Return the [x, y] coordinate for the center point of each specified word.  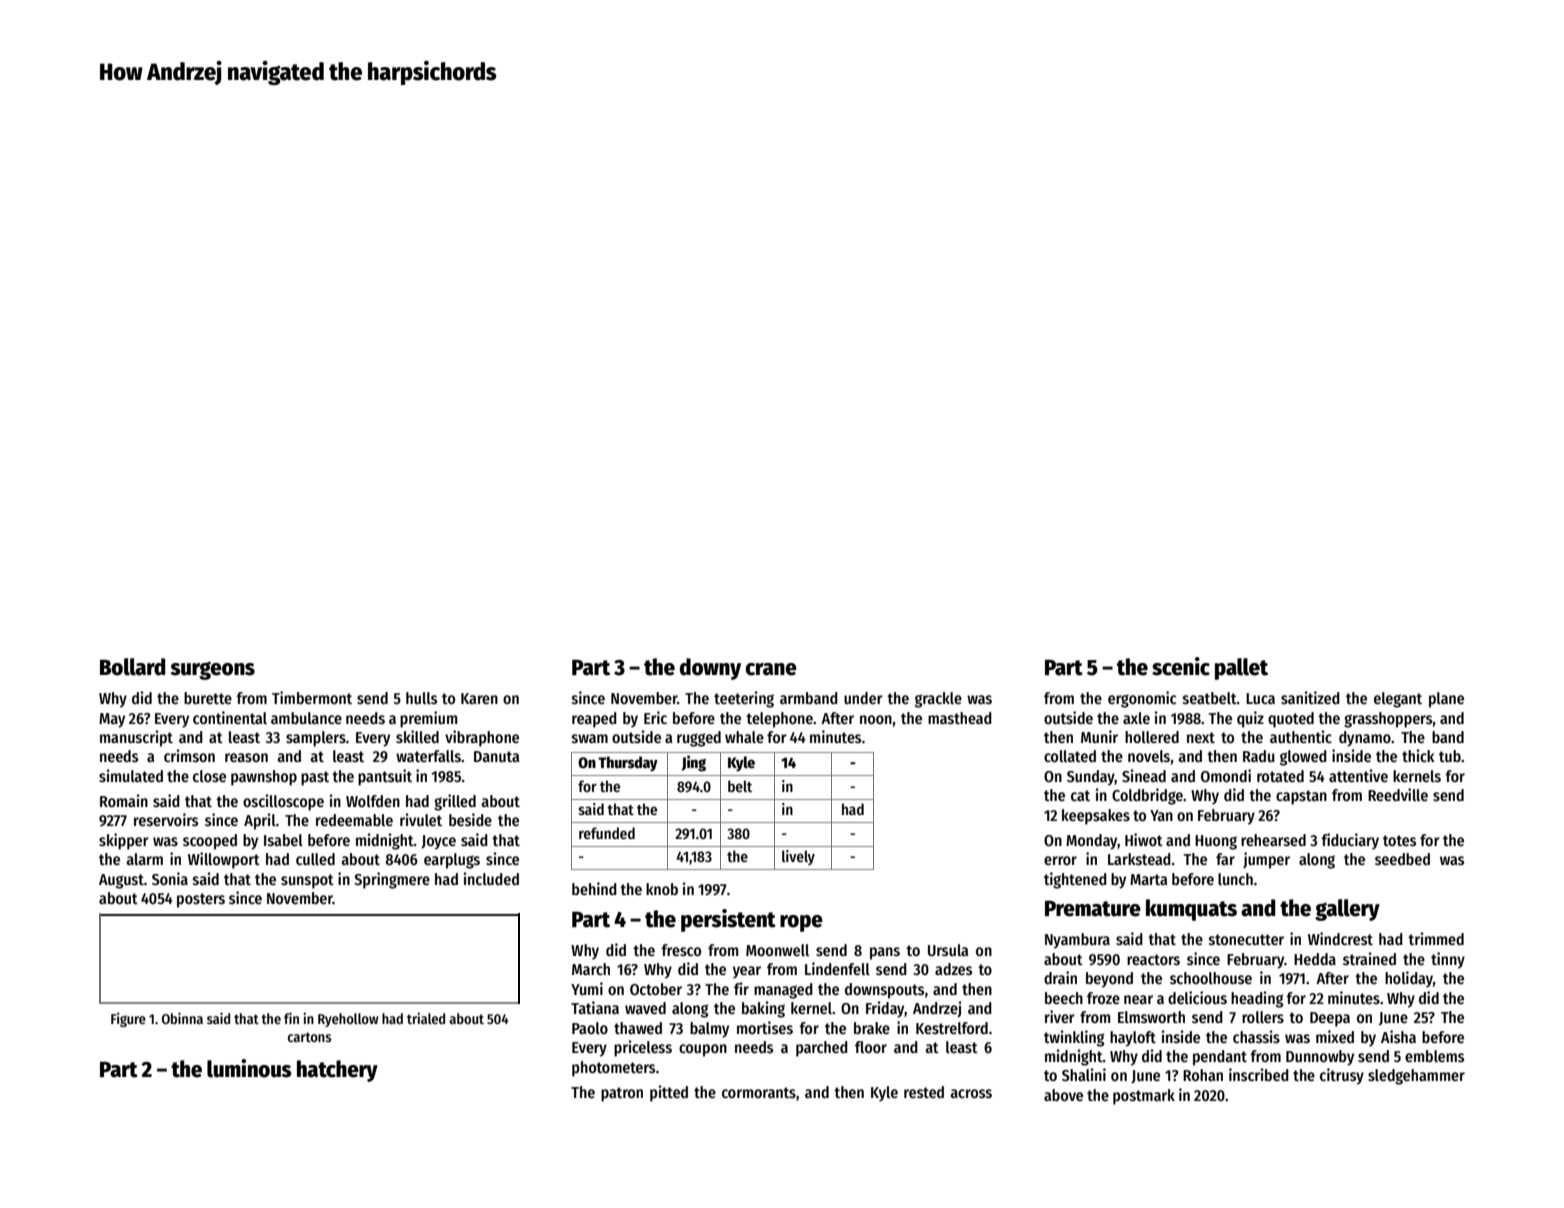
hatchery [337, 1071]
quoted [1291, 720]
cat [1080, 795]
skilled [417, 736]
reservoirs [166, 820]
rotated [1280, 776]
